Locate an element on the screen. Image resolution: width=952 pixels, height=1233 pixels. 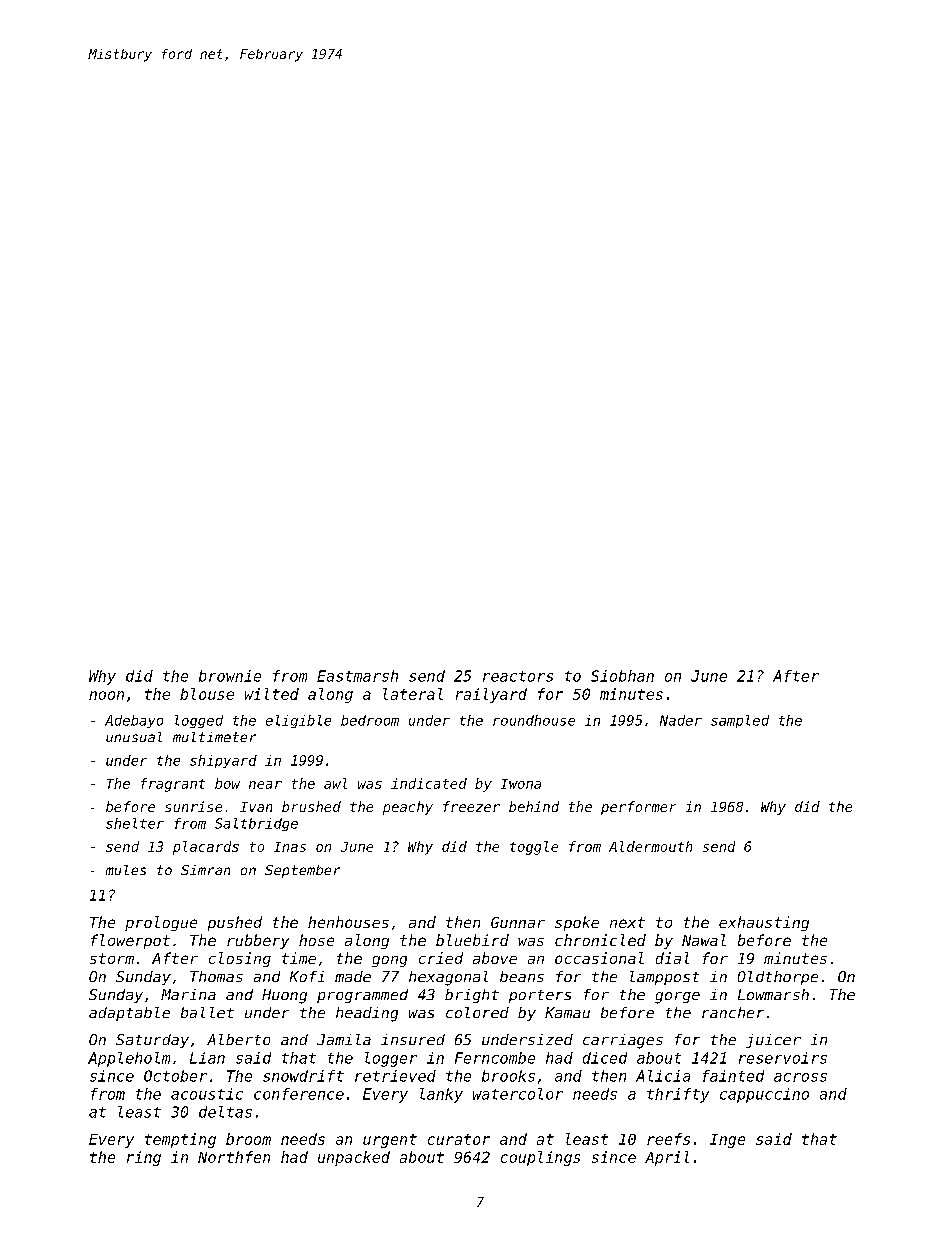
sampled is located at coordinates (740, 721).
